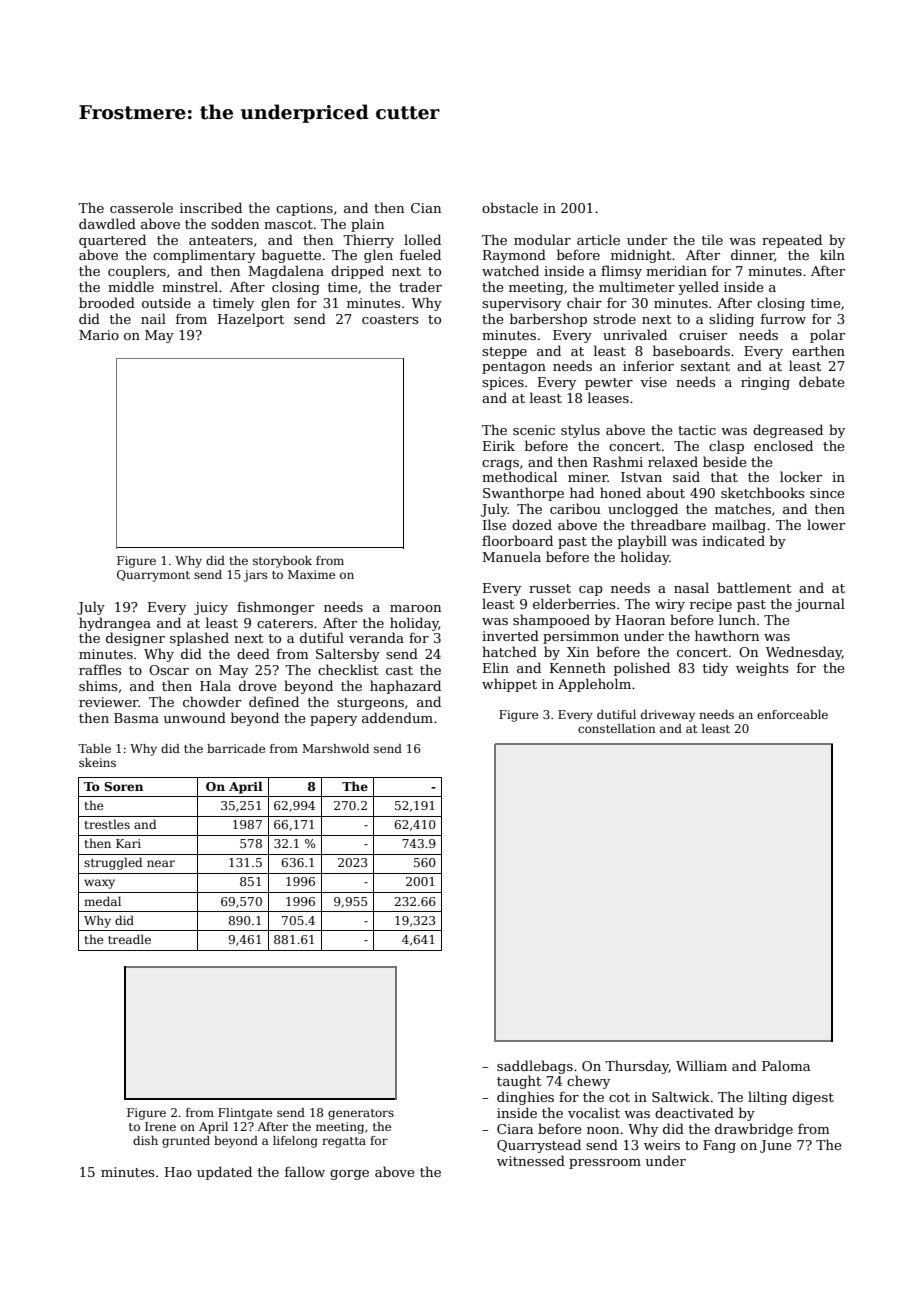 This screenshot has height=1314, width=924. What do you see at coordinates (792, 714) in the screenshot?
I see `enforceable` at bounding box center [792, 714].
